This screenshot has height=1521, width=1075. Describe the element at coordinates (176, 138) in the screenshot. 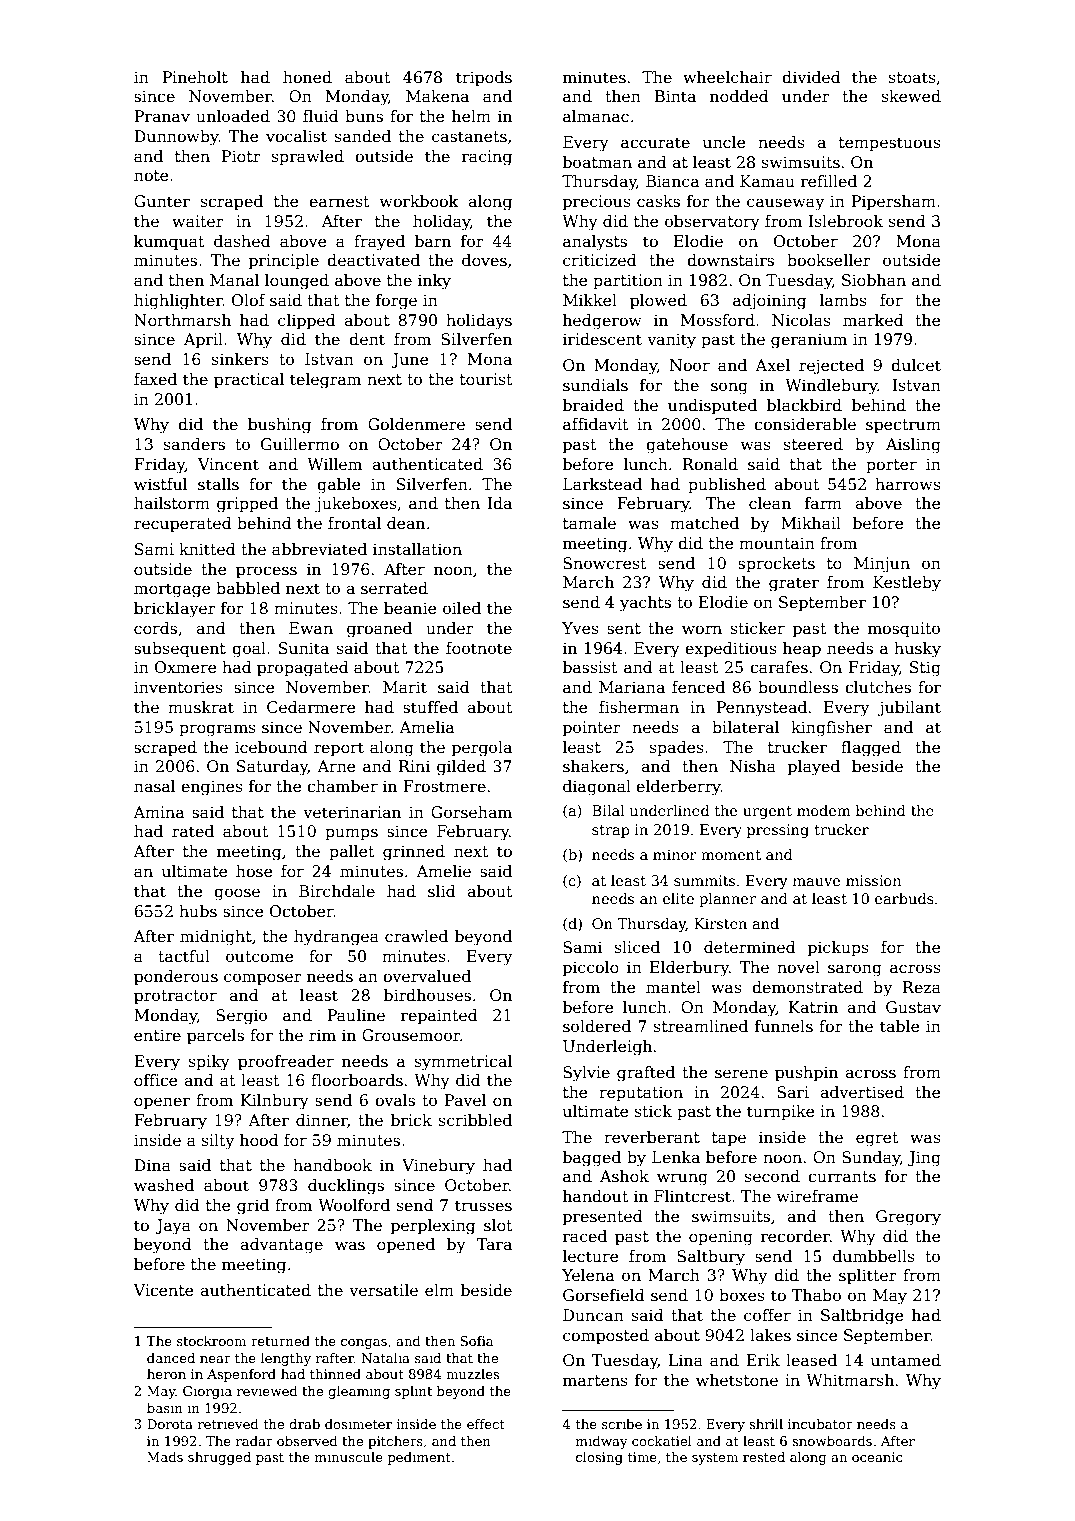

I see `Dunnowby` at that location.
